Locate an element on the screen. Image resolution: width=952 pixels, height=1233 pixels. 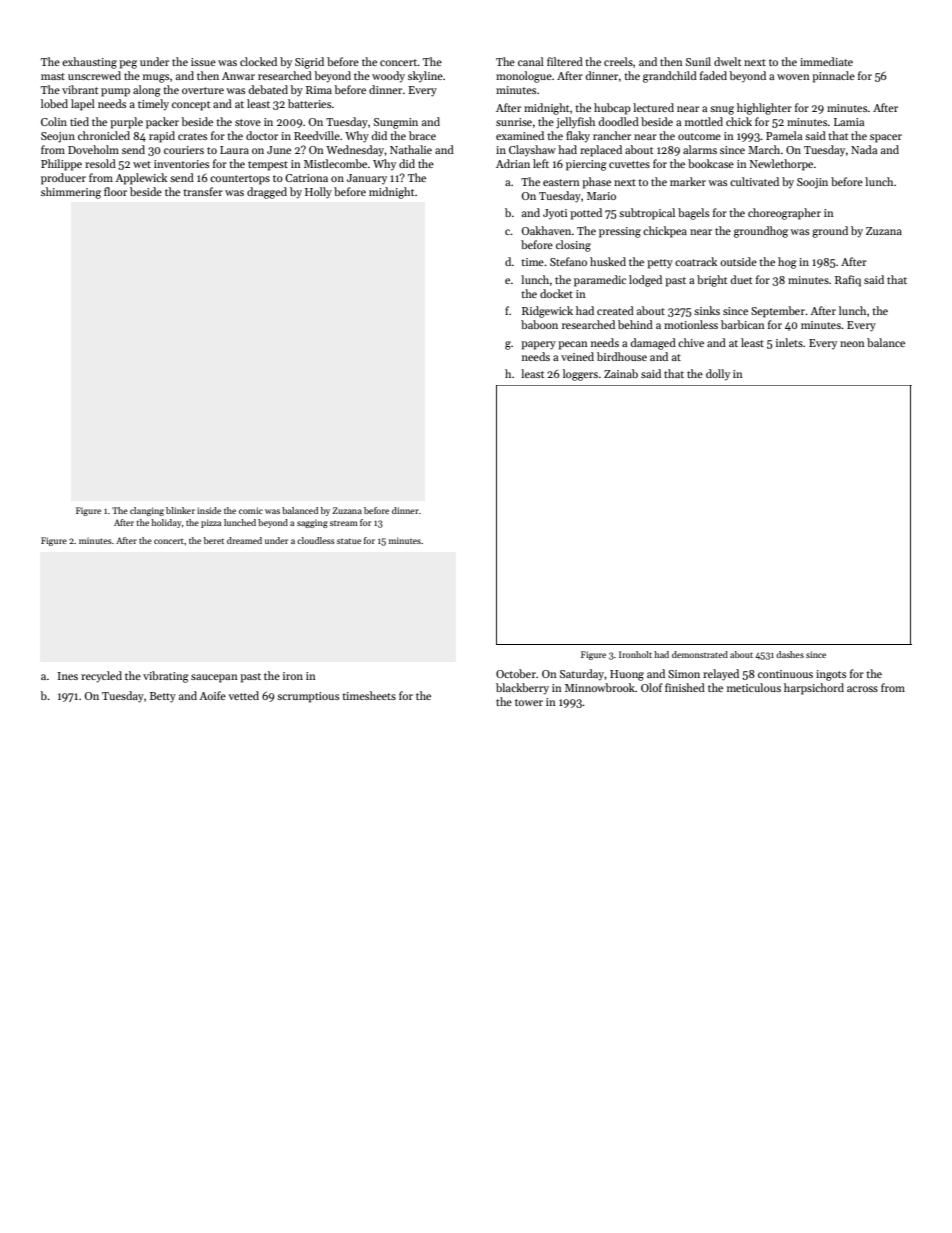
Stefano is located at coordinates (568, 261).
